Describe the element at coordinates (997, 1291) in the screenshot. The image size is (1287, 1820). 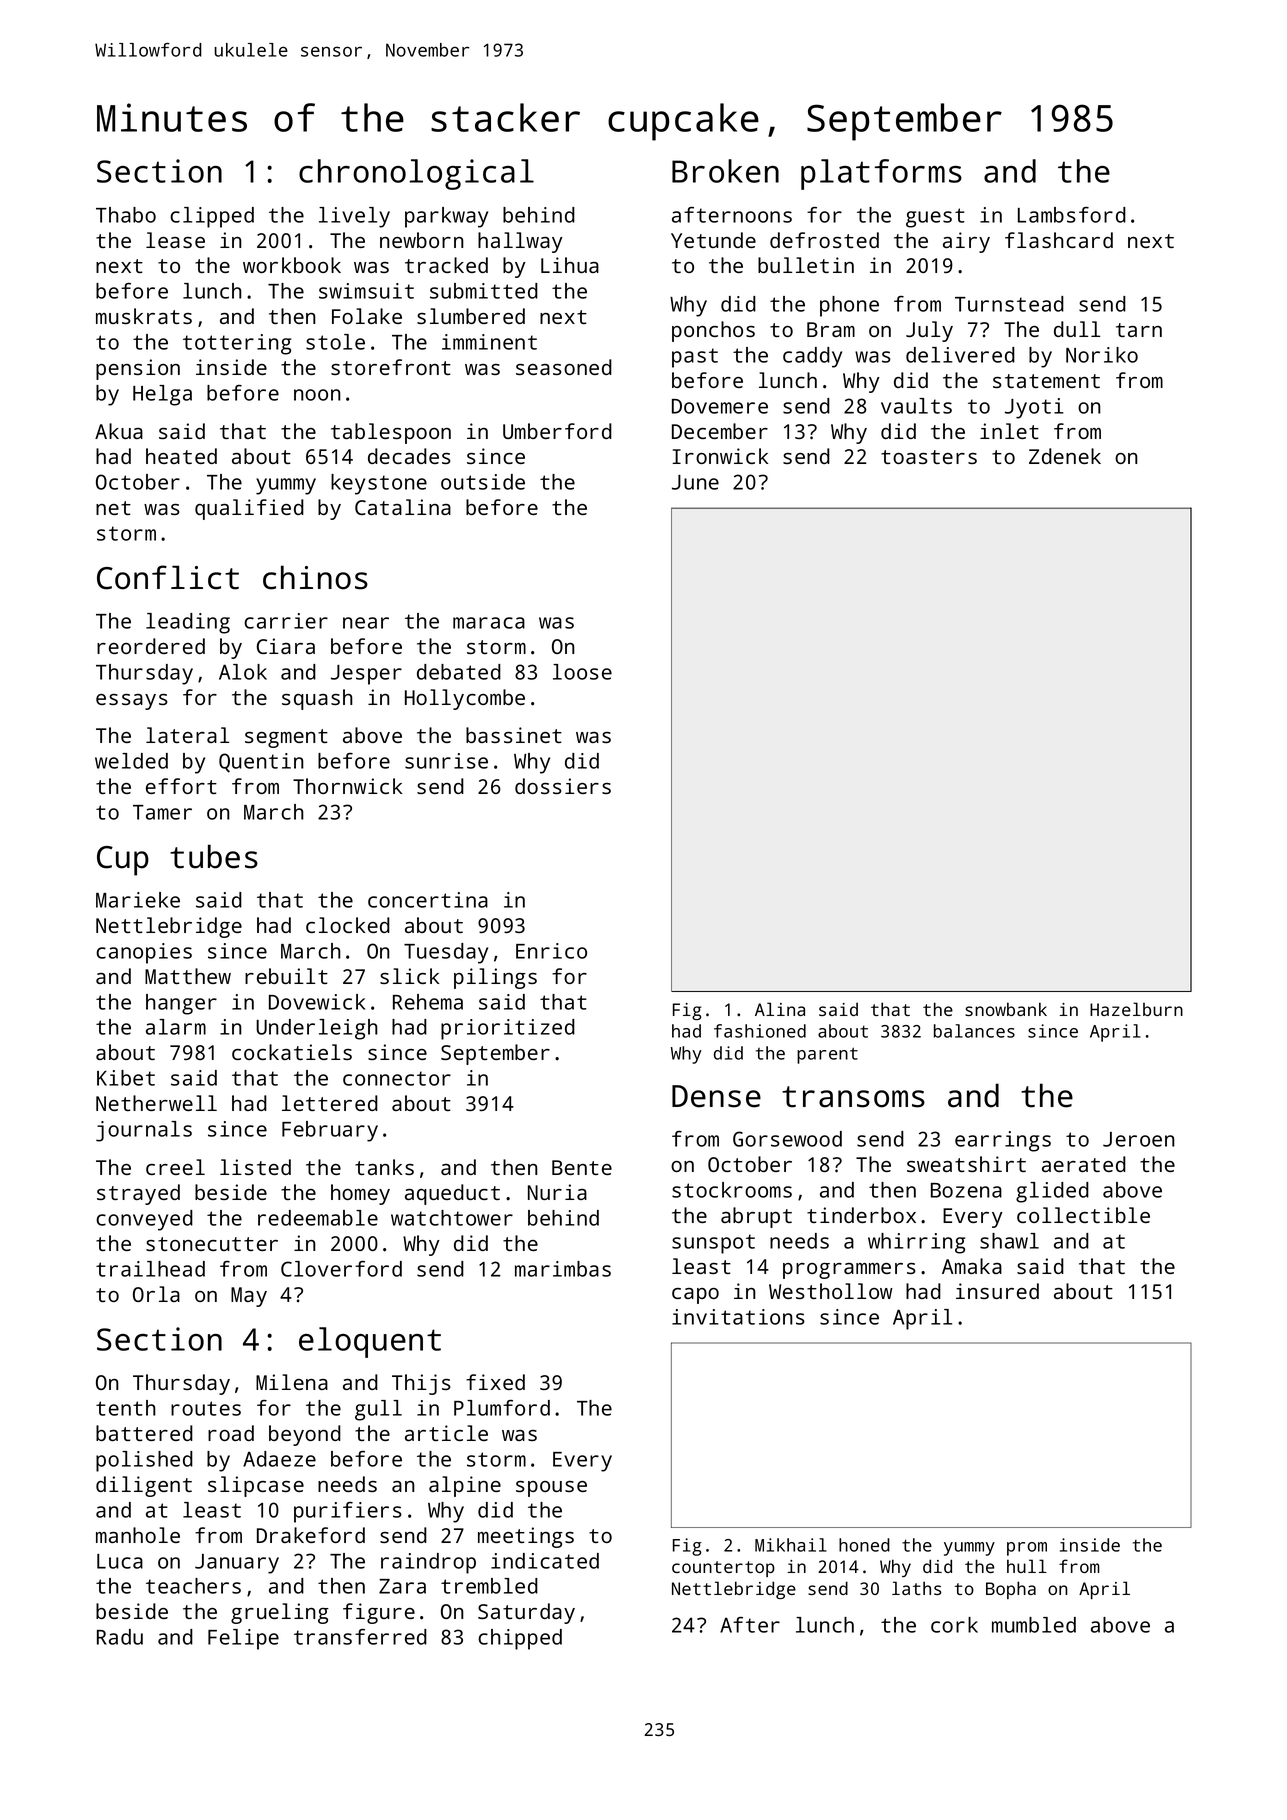
I see `insured` at that location.
